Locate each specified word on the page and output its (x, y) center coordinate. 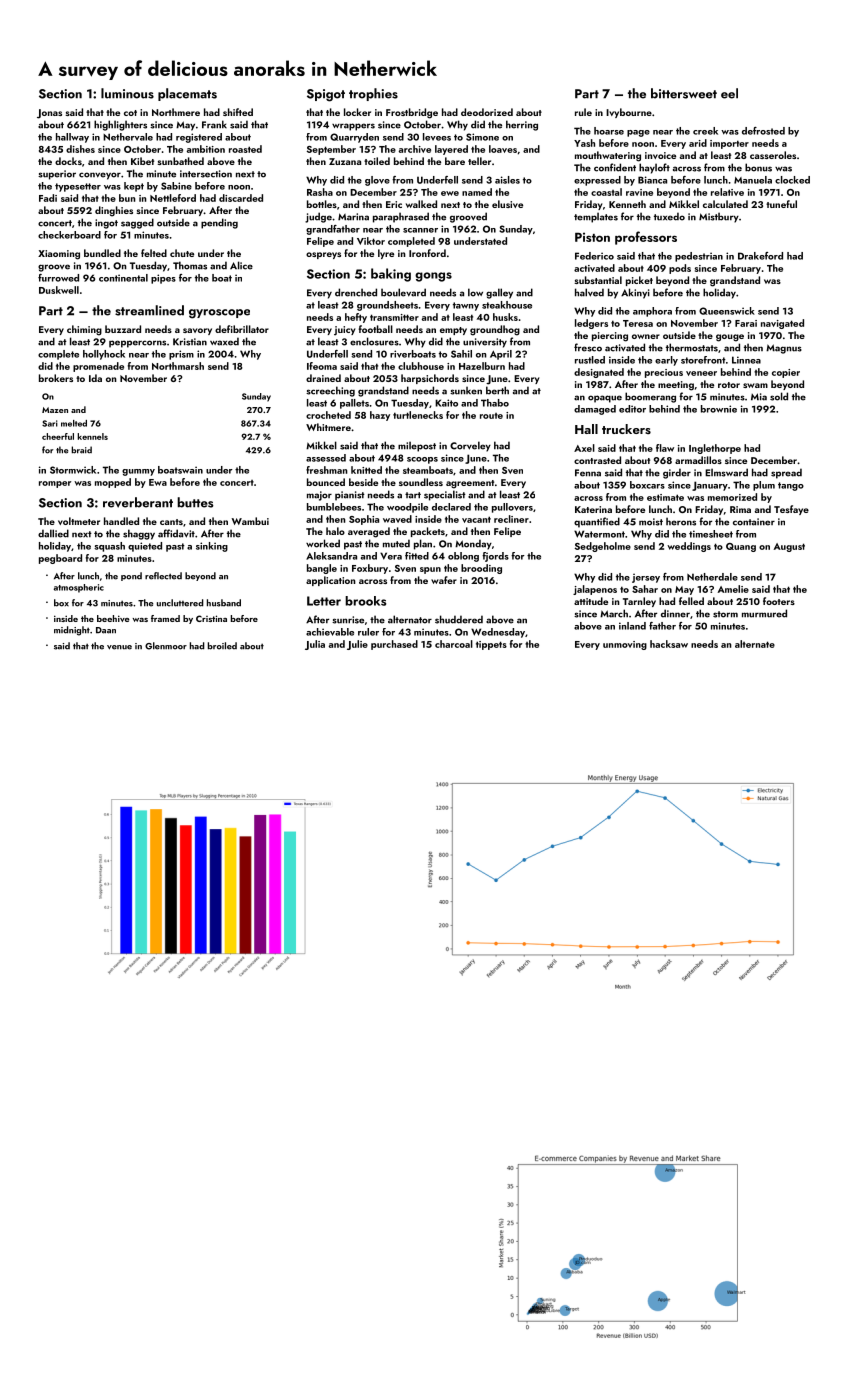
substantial (598, 280)
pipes (163, 279)
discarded (241, 198)
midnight (72, 631)
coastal (606, 192)
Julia (315, 645)
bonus (758, 167)
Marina (353, 217)
